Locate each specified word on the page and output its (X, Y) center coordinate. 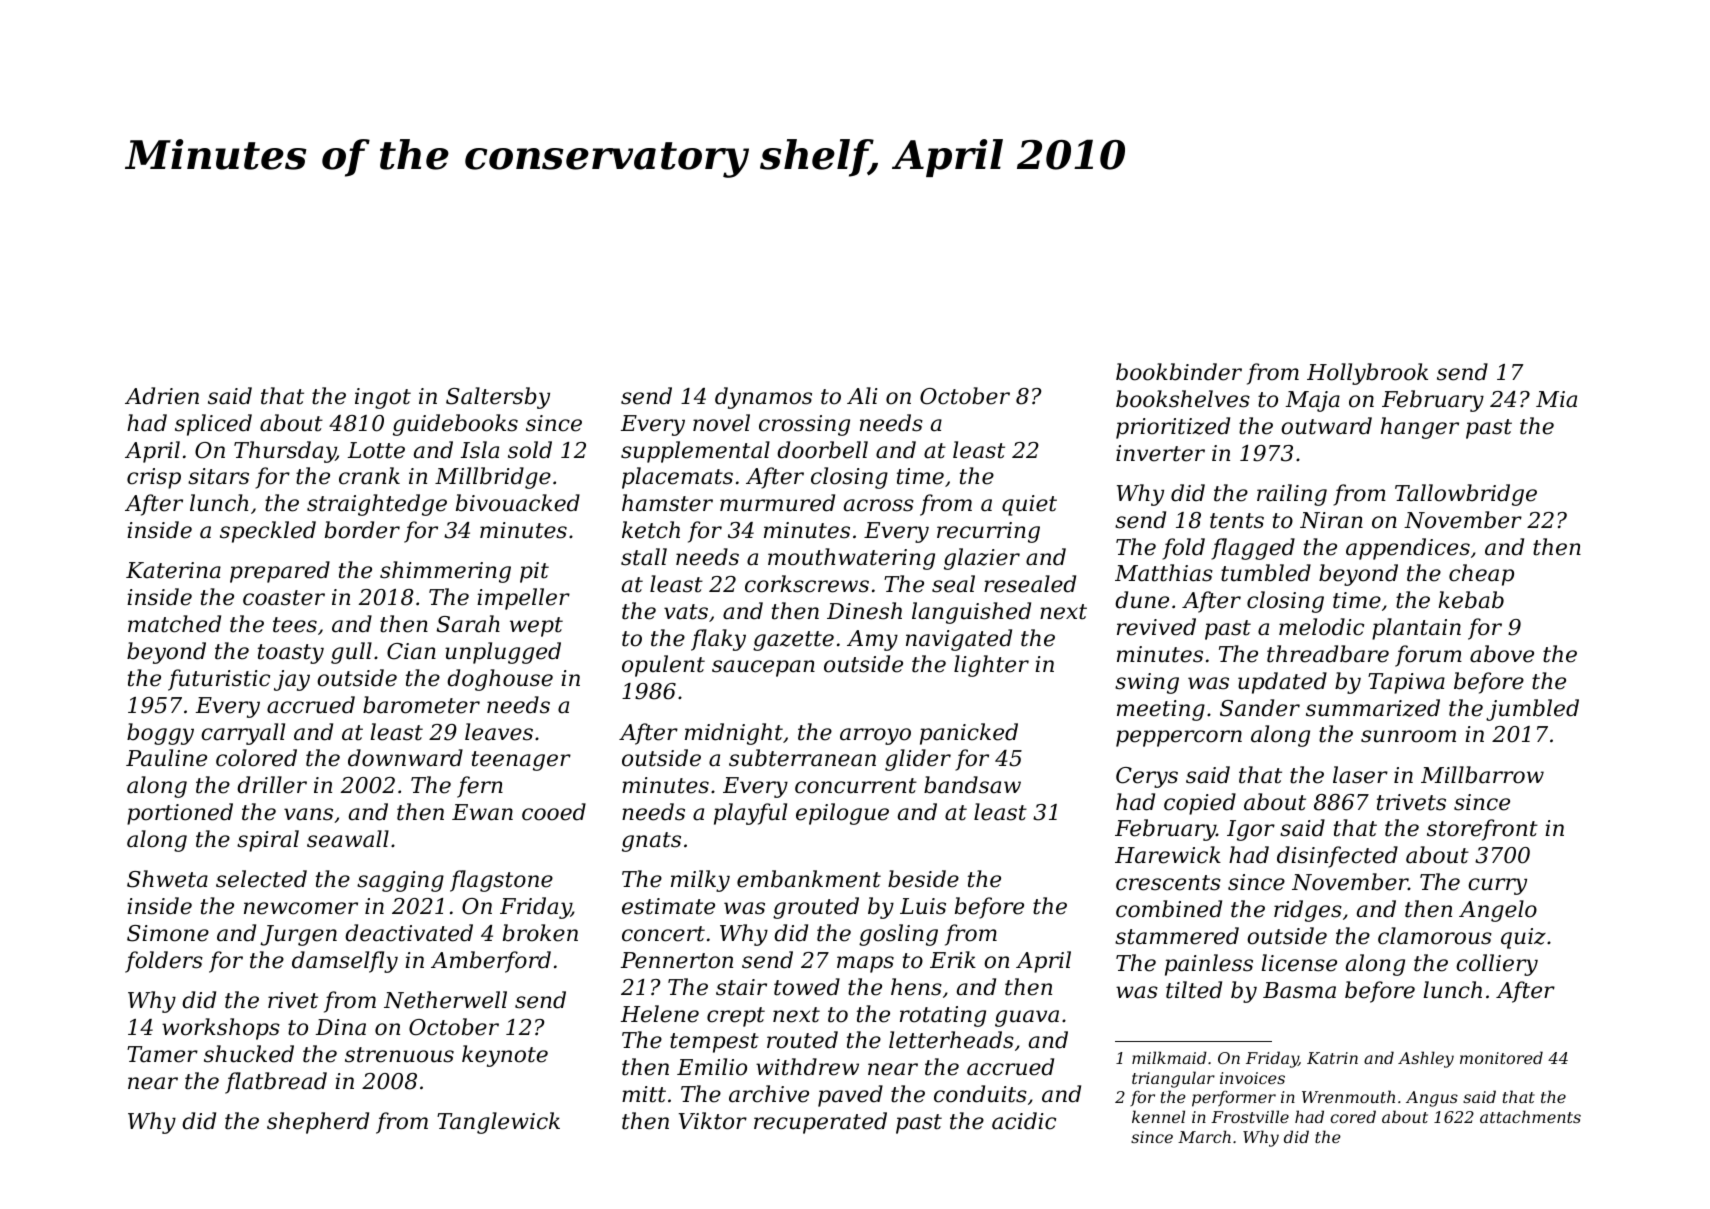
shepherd (318, 1123)
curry (1497, 886)
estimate (668, 906)
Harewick (1168, 855)
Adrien (162, 396)
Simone (168, 933)
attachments (1530, 1116)
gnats (651, 842)
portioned (180, 814)
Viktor (713, 1121)
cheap (1481, 575)
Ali (862, 395)
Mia (1556, 399)
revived (1156, 627)
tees (295, 625)
